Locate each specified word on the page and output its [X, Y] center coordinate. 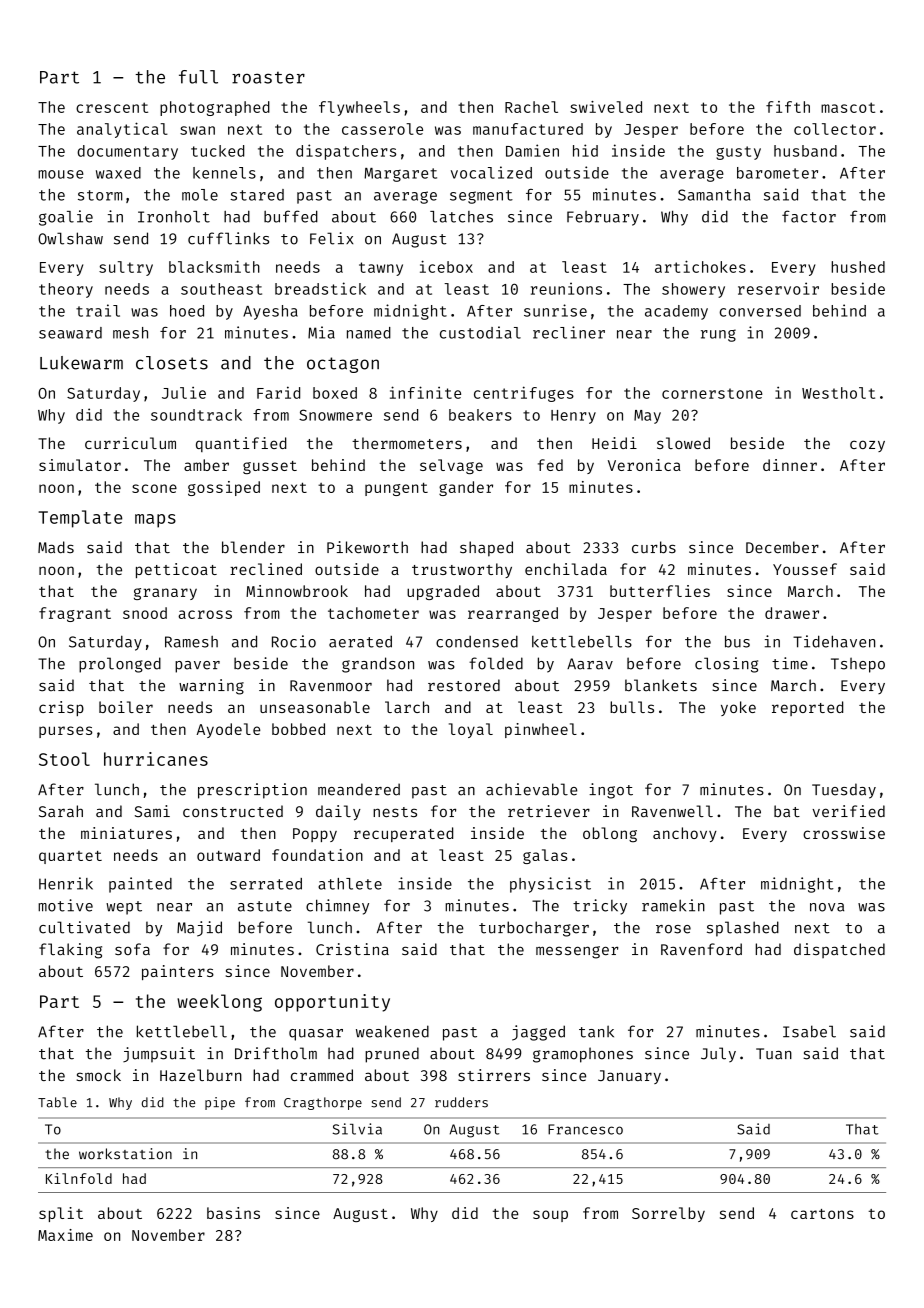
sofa [132, 949]
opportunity [332, 1003]
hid [585, 150]
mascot [848, 107]
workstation [125, 1154]
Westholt [838, 393]
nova [827, 907]
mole [200, 195]
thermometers [407, 443]
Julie [184, 393]
